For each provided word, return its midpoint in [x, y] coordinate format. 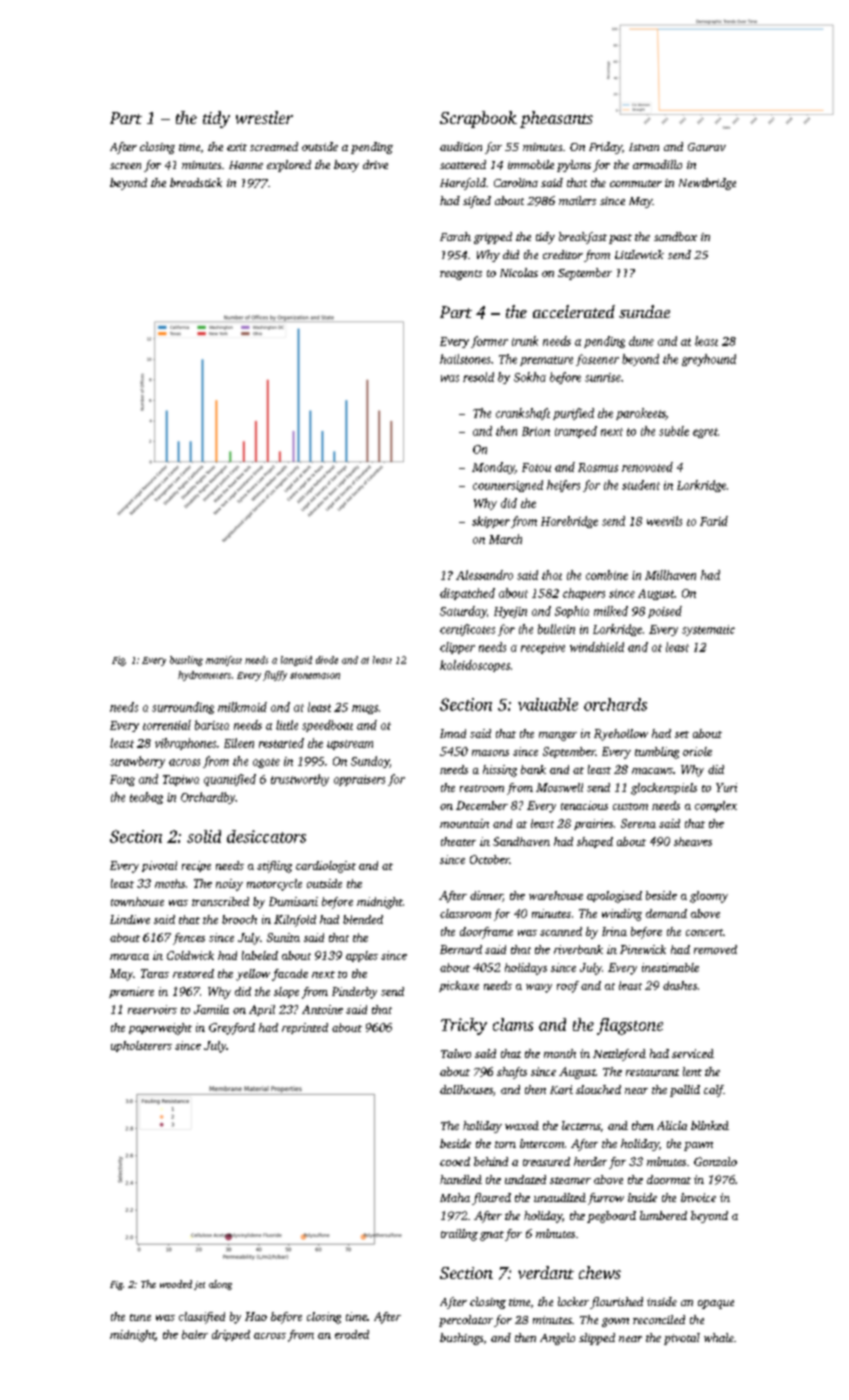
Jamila [211, 1009]
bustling [186, 661]
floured [491, 1199]
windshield [597, 647]
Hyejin [510, 612]
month [560, 1053]
